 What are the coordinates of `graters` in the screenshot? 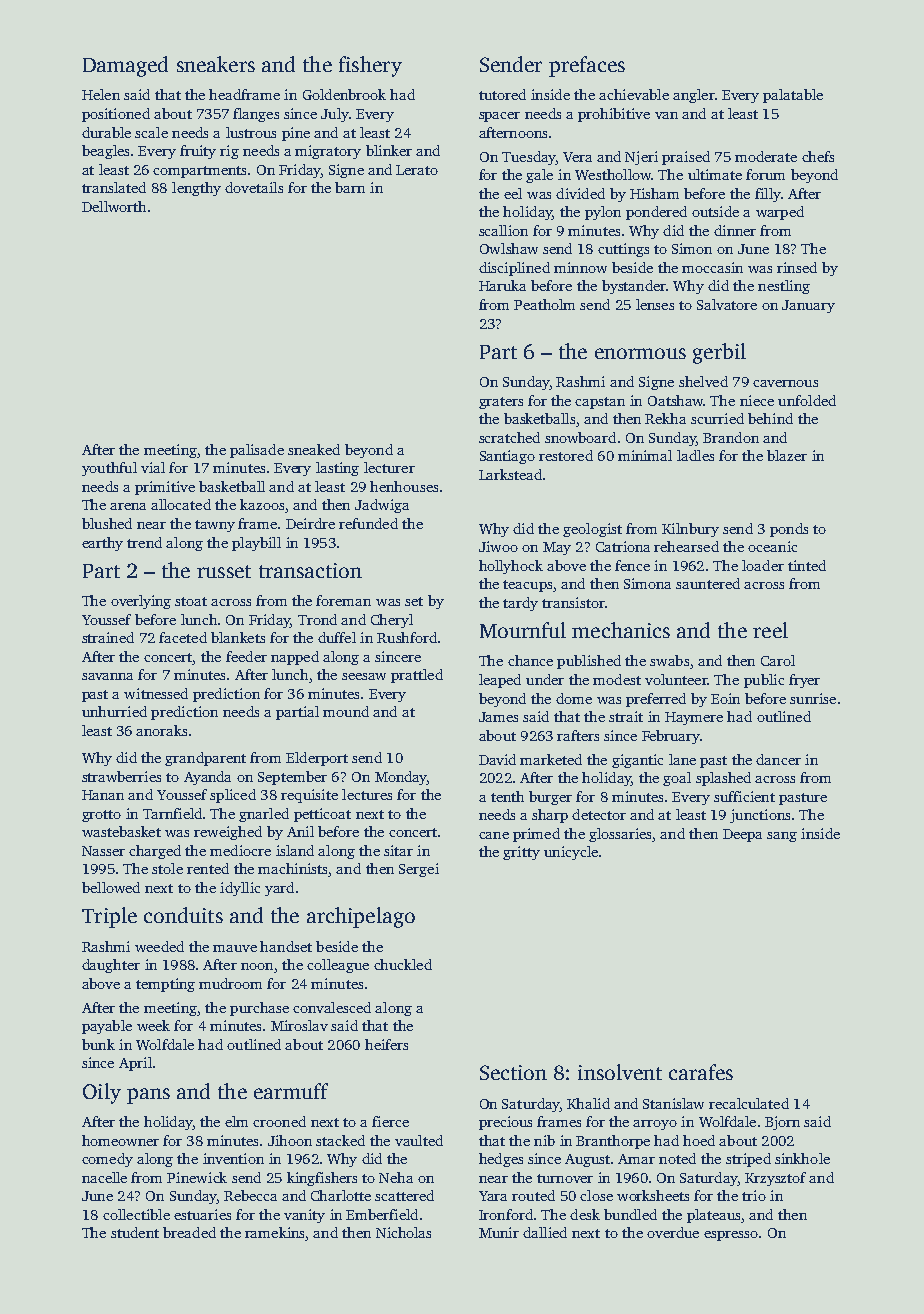 It's located at (501, 403).
